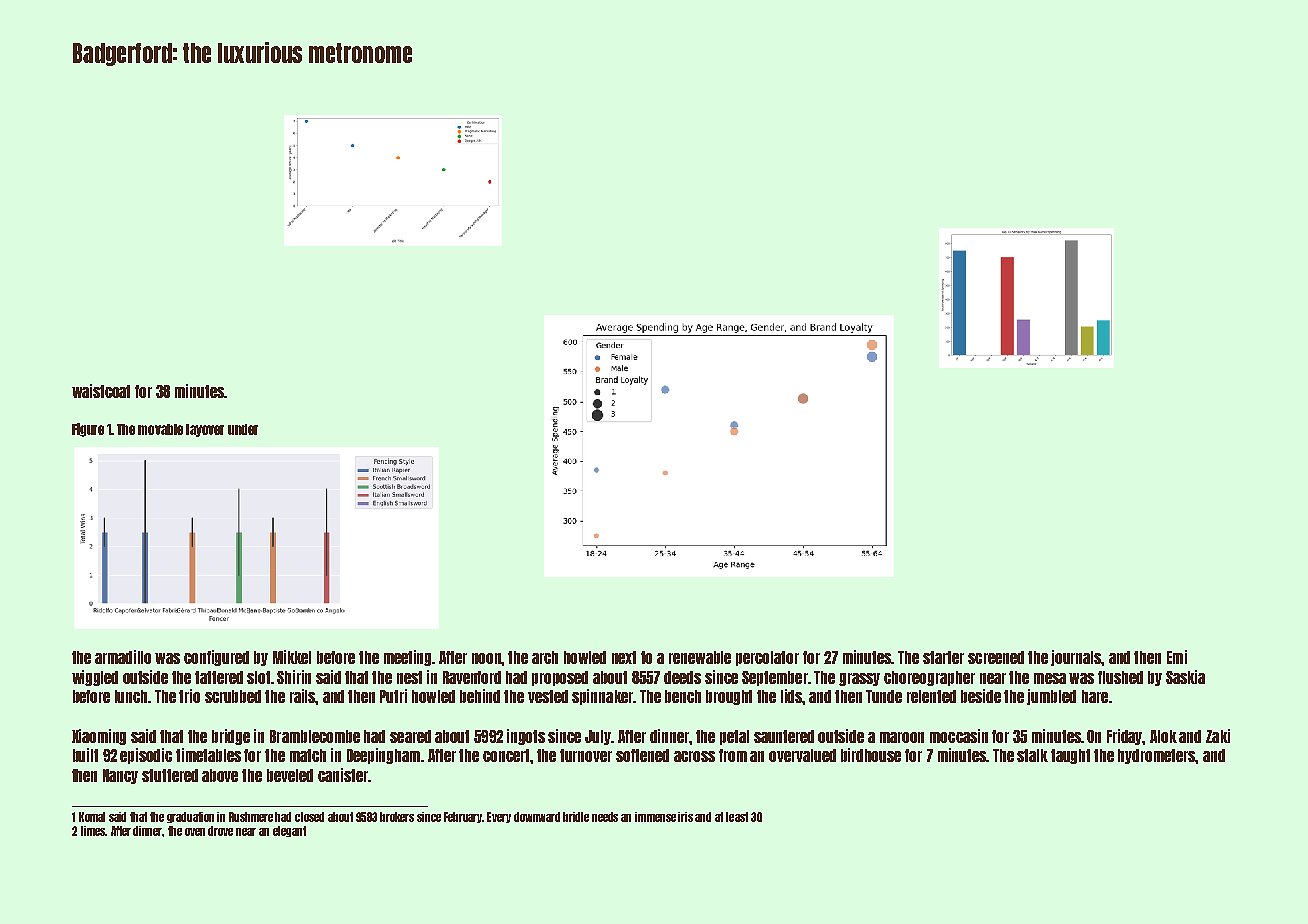 The image size is (1308, 924). What do you see at coordinates (160, 429) in the document?
I see `movable` at bounding box center [160, 429].
